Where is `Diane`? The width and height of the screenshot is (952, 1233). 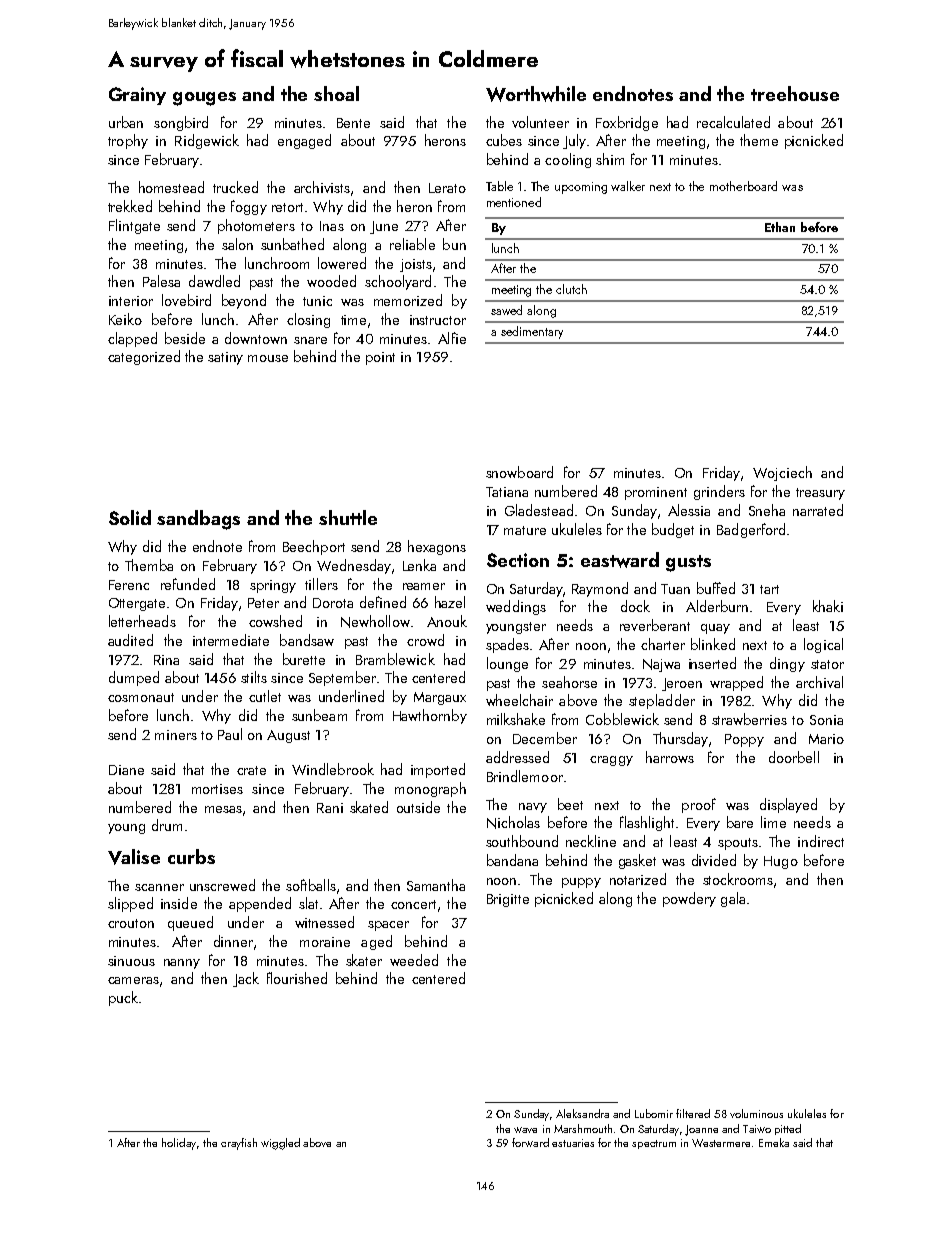 Diane is located at coordinates (126, 770).
